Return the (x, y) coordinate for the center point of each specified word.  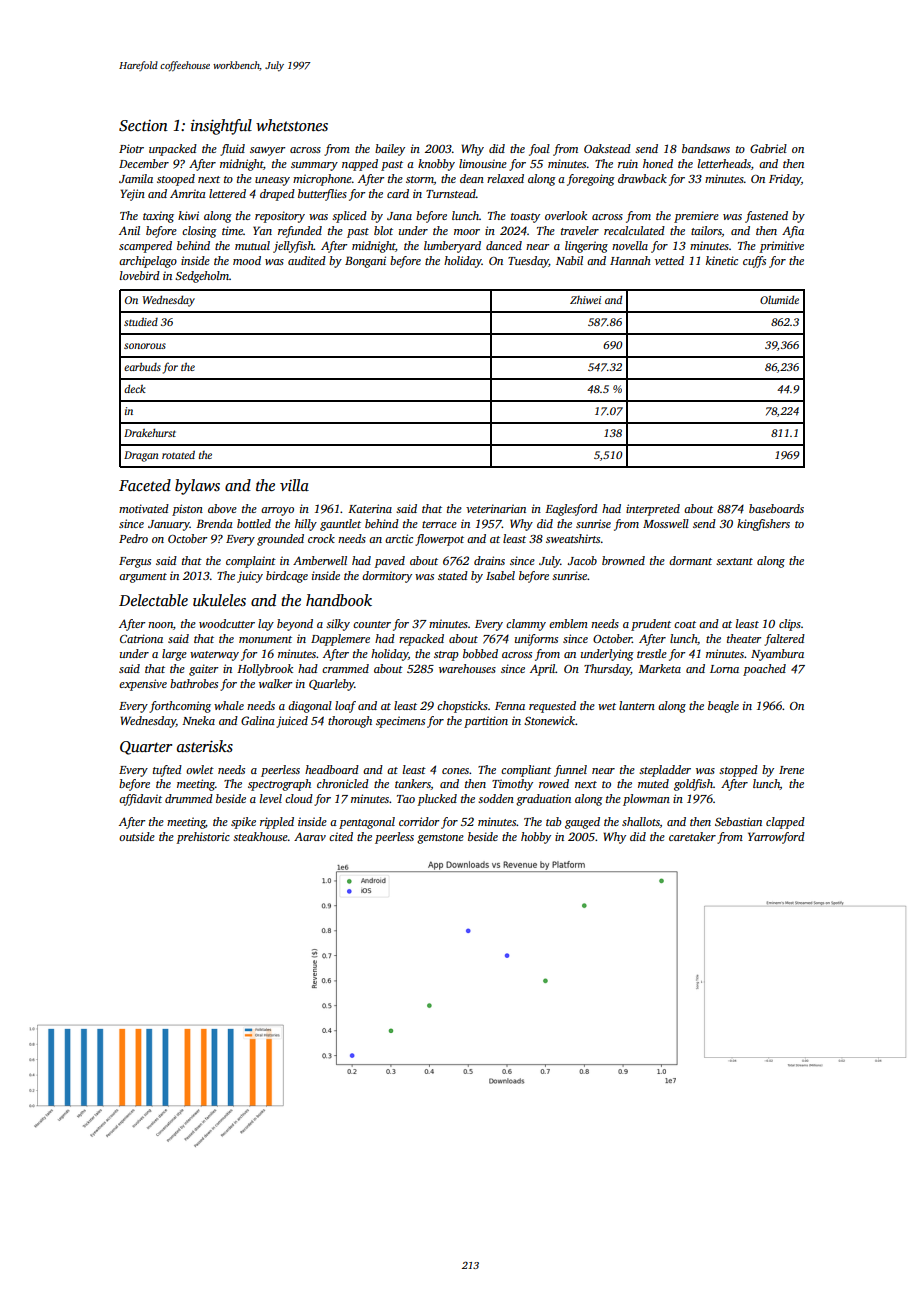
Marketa (659, 668)
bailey (390, 150)
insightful (221, 127)
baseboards (776, 508)
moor (467, 232)
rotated (178, 454)
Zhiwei (585, 300)
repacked (421, 640)
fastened (766, 217)
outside (137, 836)
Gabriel (768, 148)
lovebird (140, 275)
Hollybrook (265, 670)
